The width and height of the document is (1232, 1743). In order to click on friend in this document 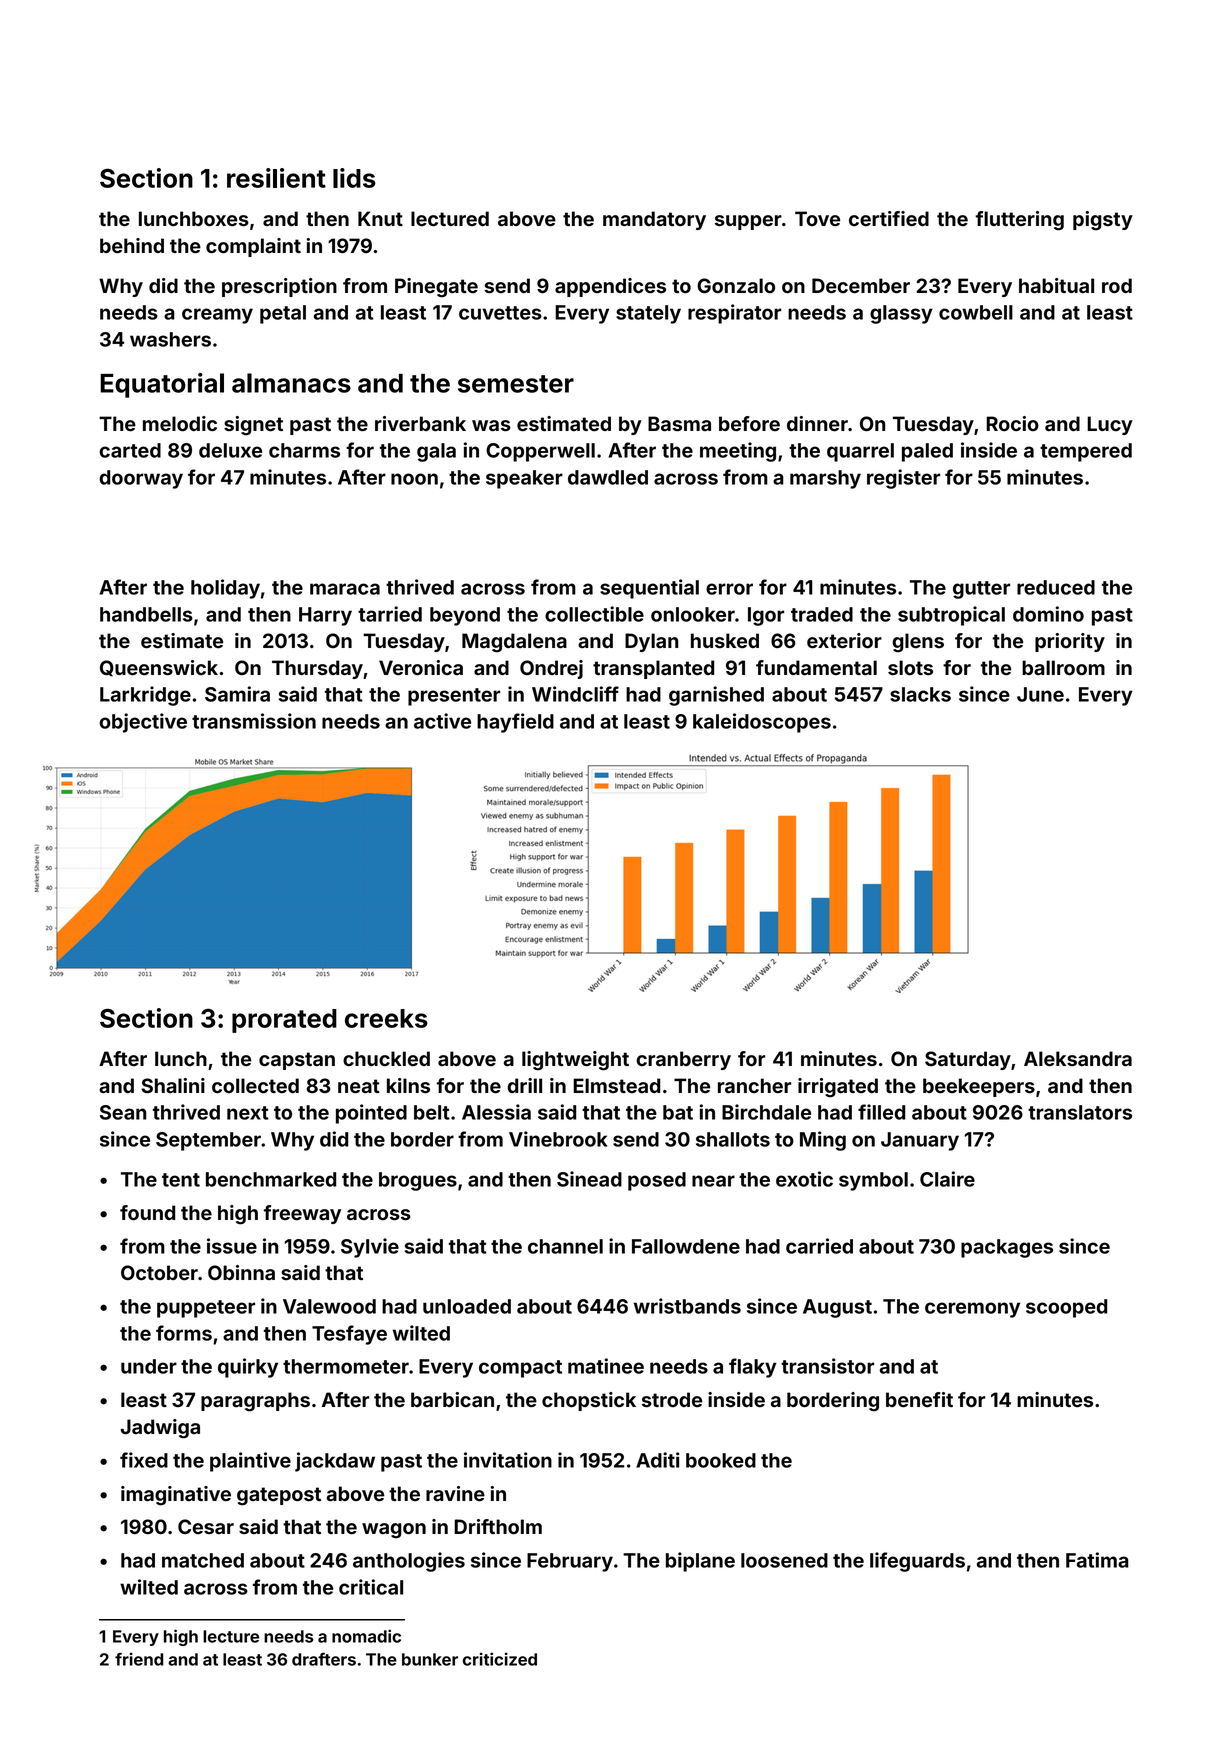, I will do `click(139, 1659)`.
